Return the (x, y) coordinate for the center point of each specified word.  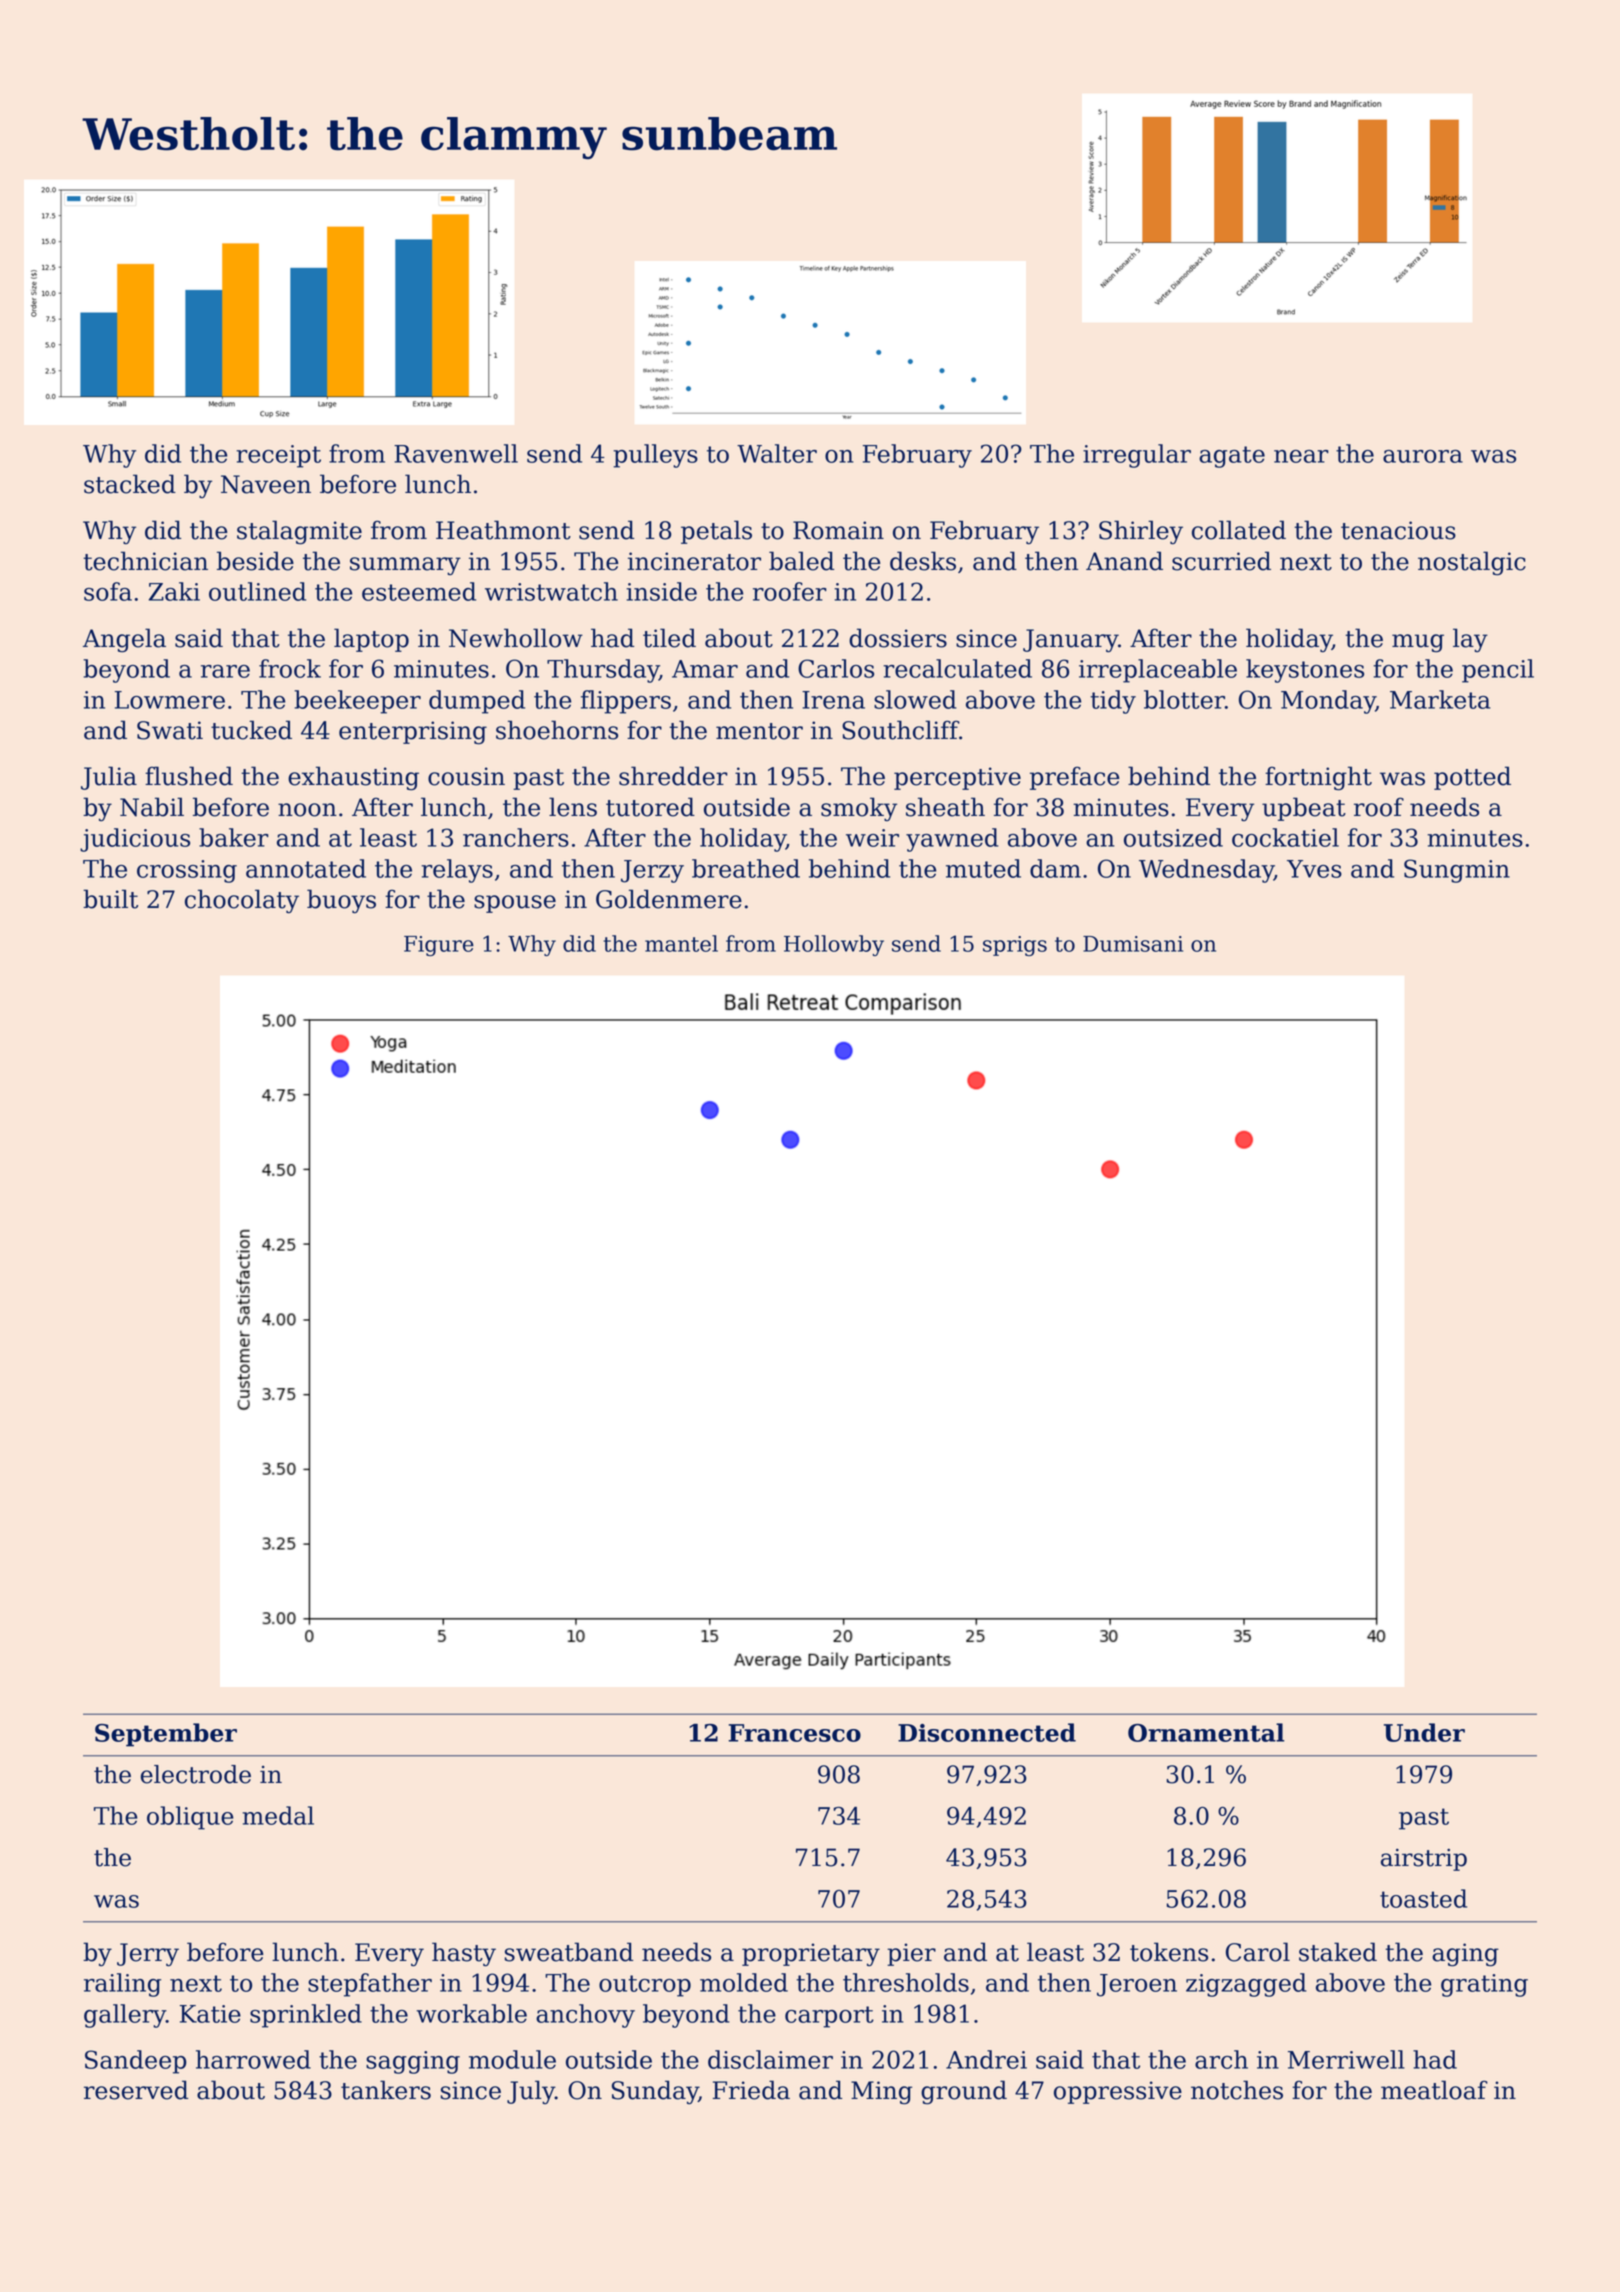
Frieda (751, 2090)
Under (1424, 1732)
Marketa (1440, 699)
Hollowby (834, 945)
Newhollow (516, 638)
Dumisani (1133, 944)
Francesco (794, 1733)
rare (225, 671)
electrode (196, 1774)
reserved (136, 2090)
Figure (439, 946)
